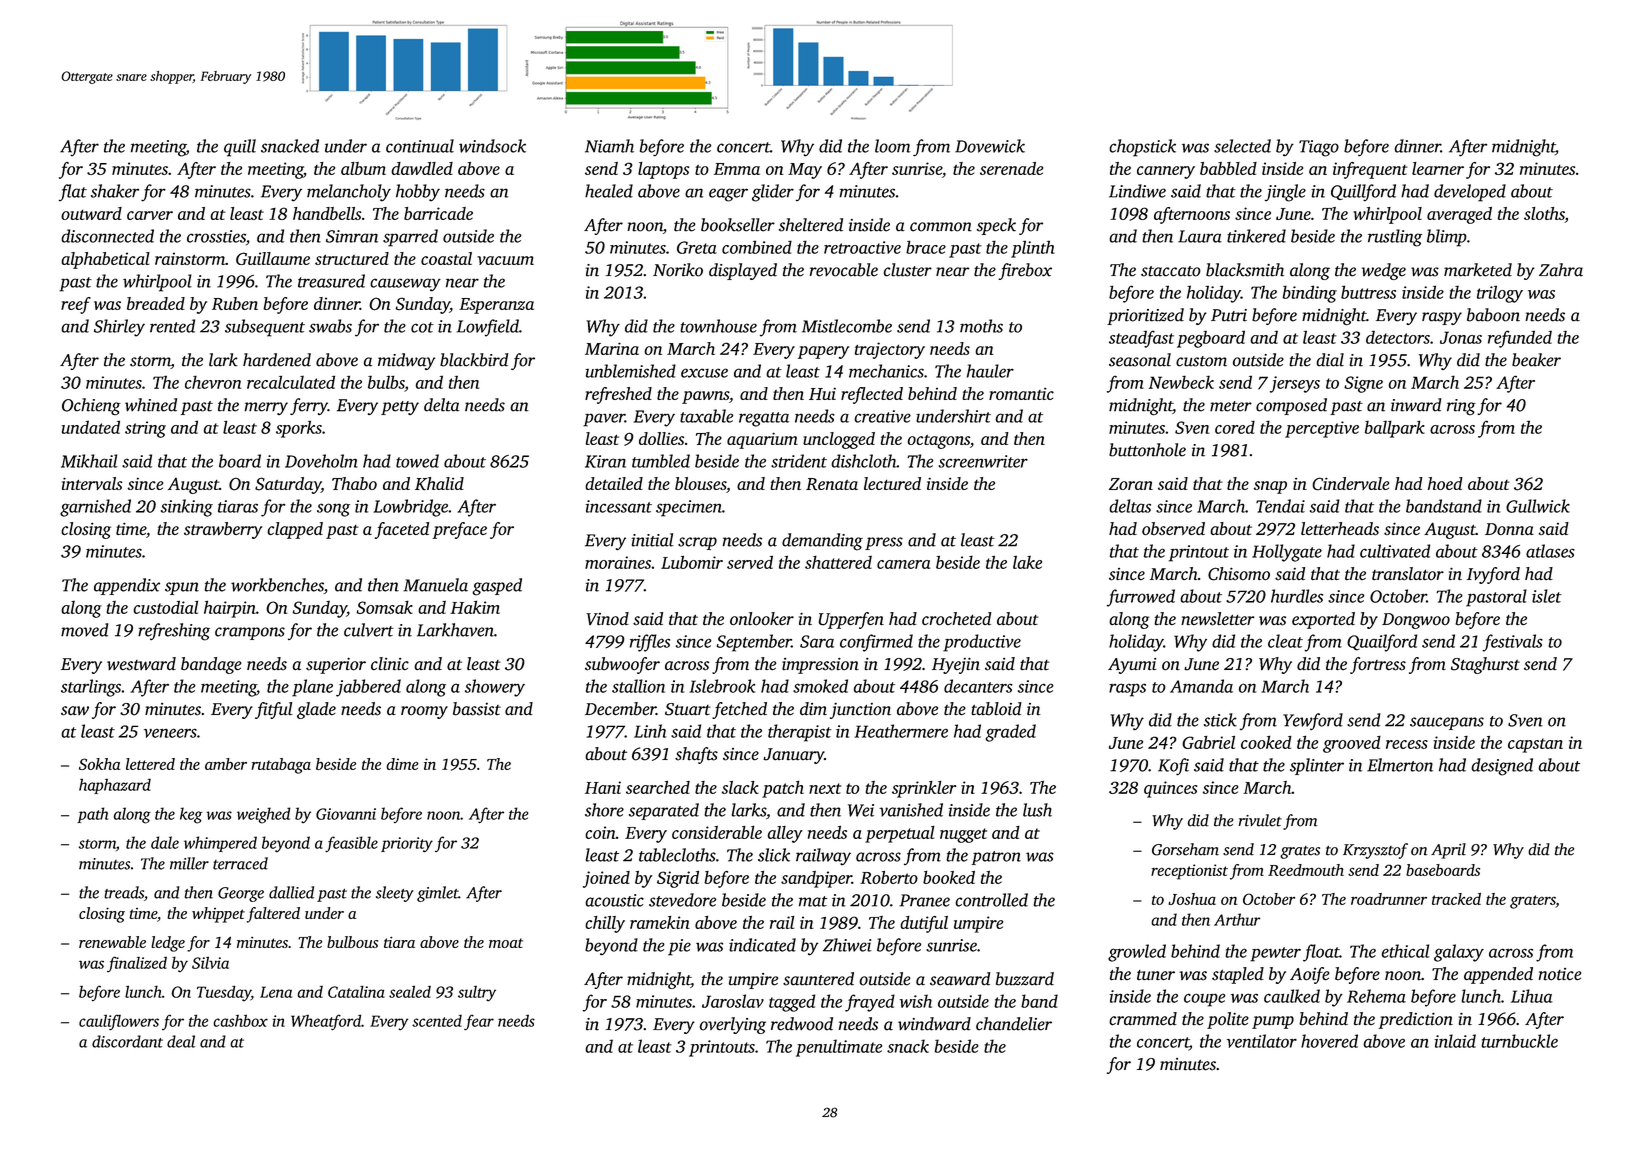 The image size is (1645, 1163). I want to click on Elmerton, so click(1400, 765).
